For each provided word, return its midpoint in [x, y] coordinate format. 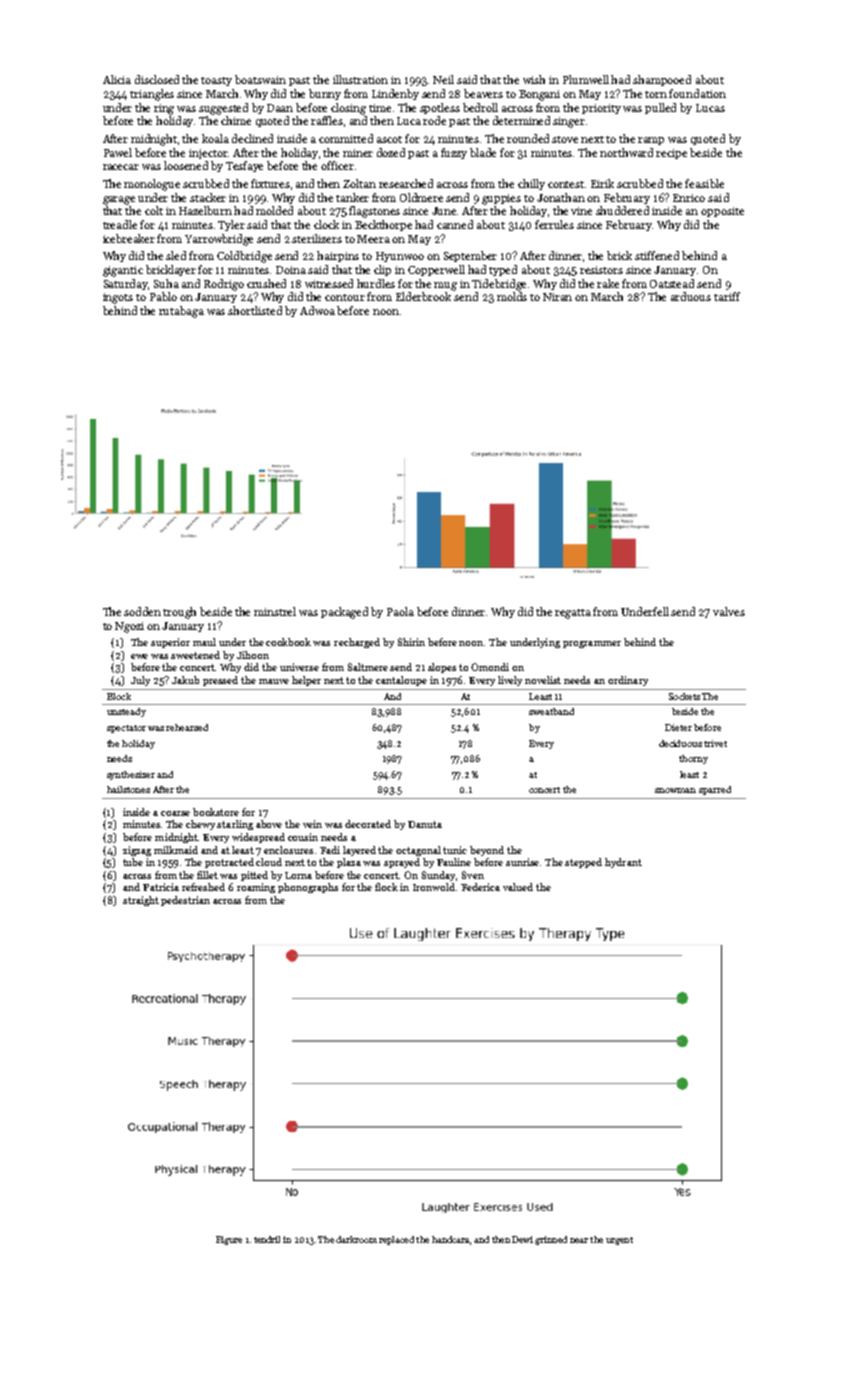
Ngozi [129, 627]
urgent [619, 1241]
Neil [443, 79]
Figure [229, 1240]
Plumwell [586, 79]
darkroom [356, 1239]
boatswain [260, 79]
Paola [400, 611]
